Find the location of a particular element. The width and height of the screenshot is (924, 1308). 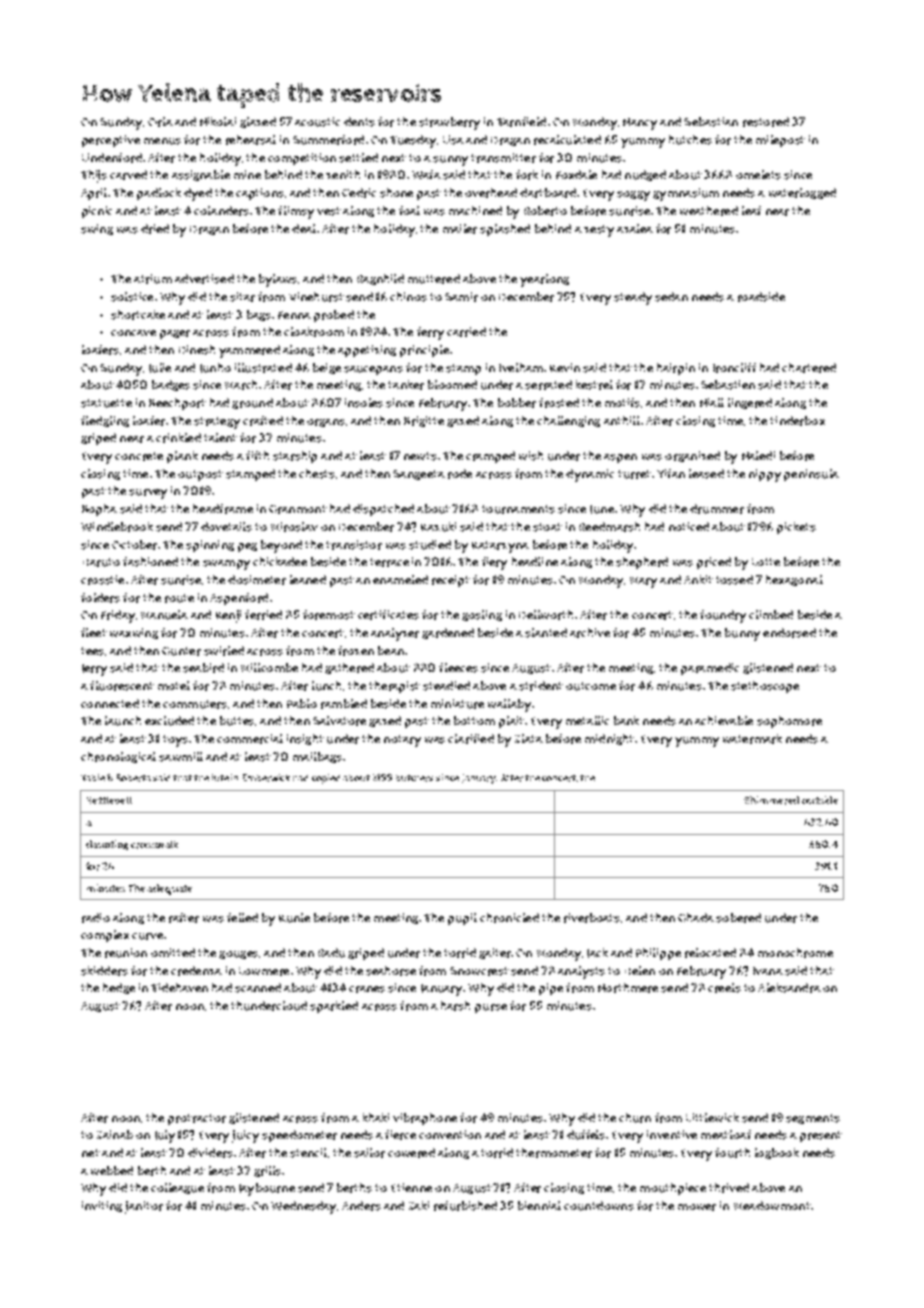

rehearsal is located at coordinates (251, 140).
